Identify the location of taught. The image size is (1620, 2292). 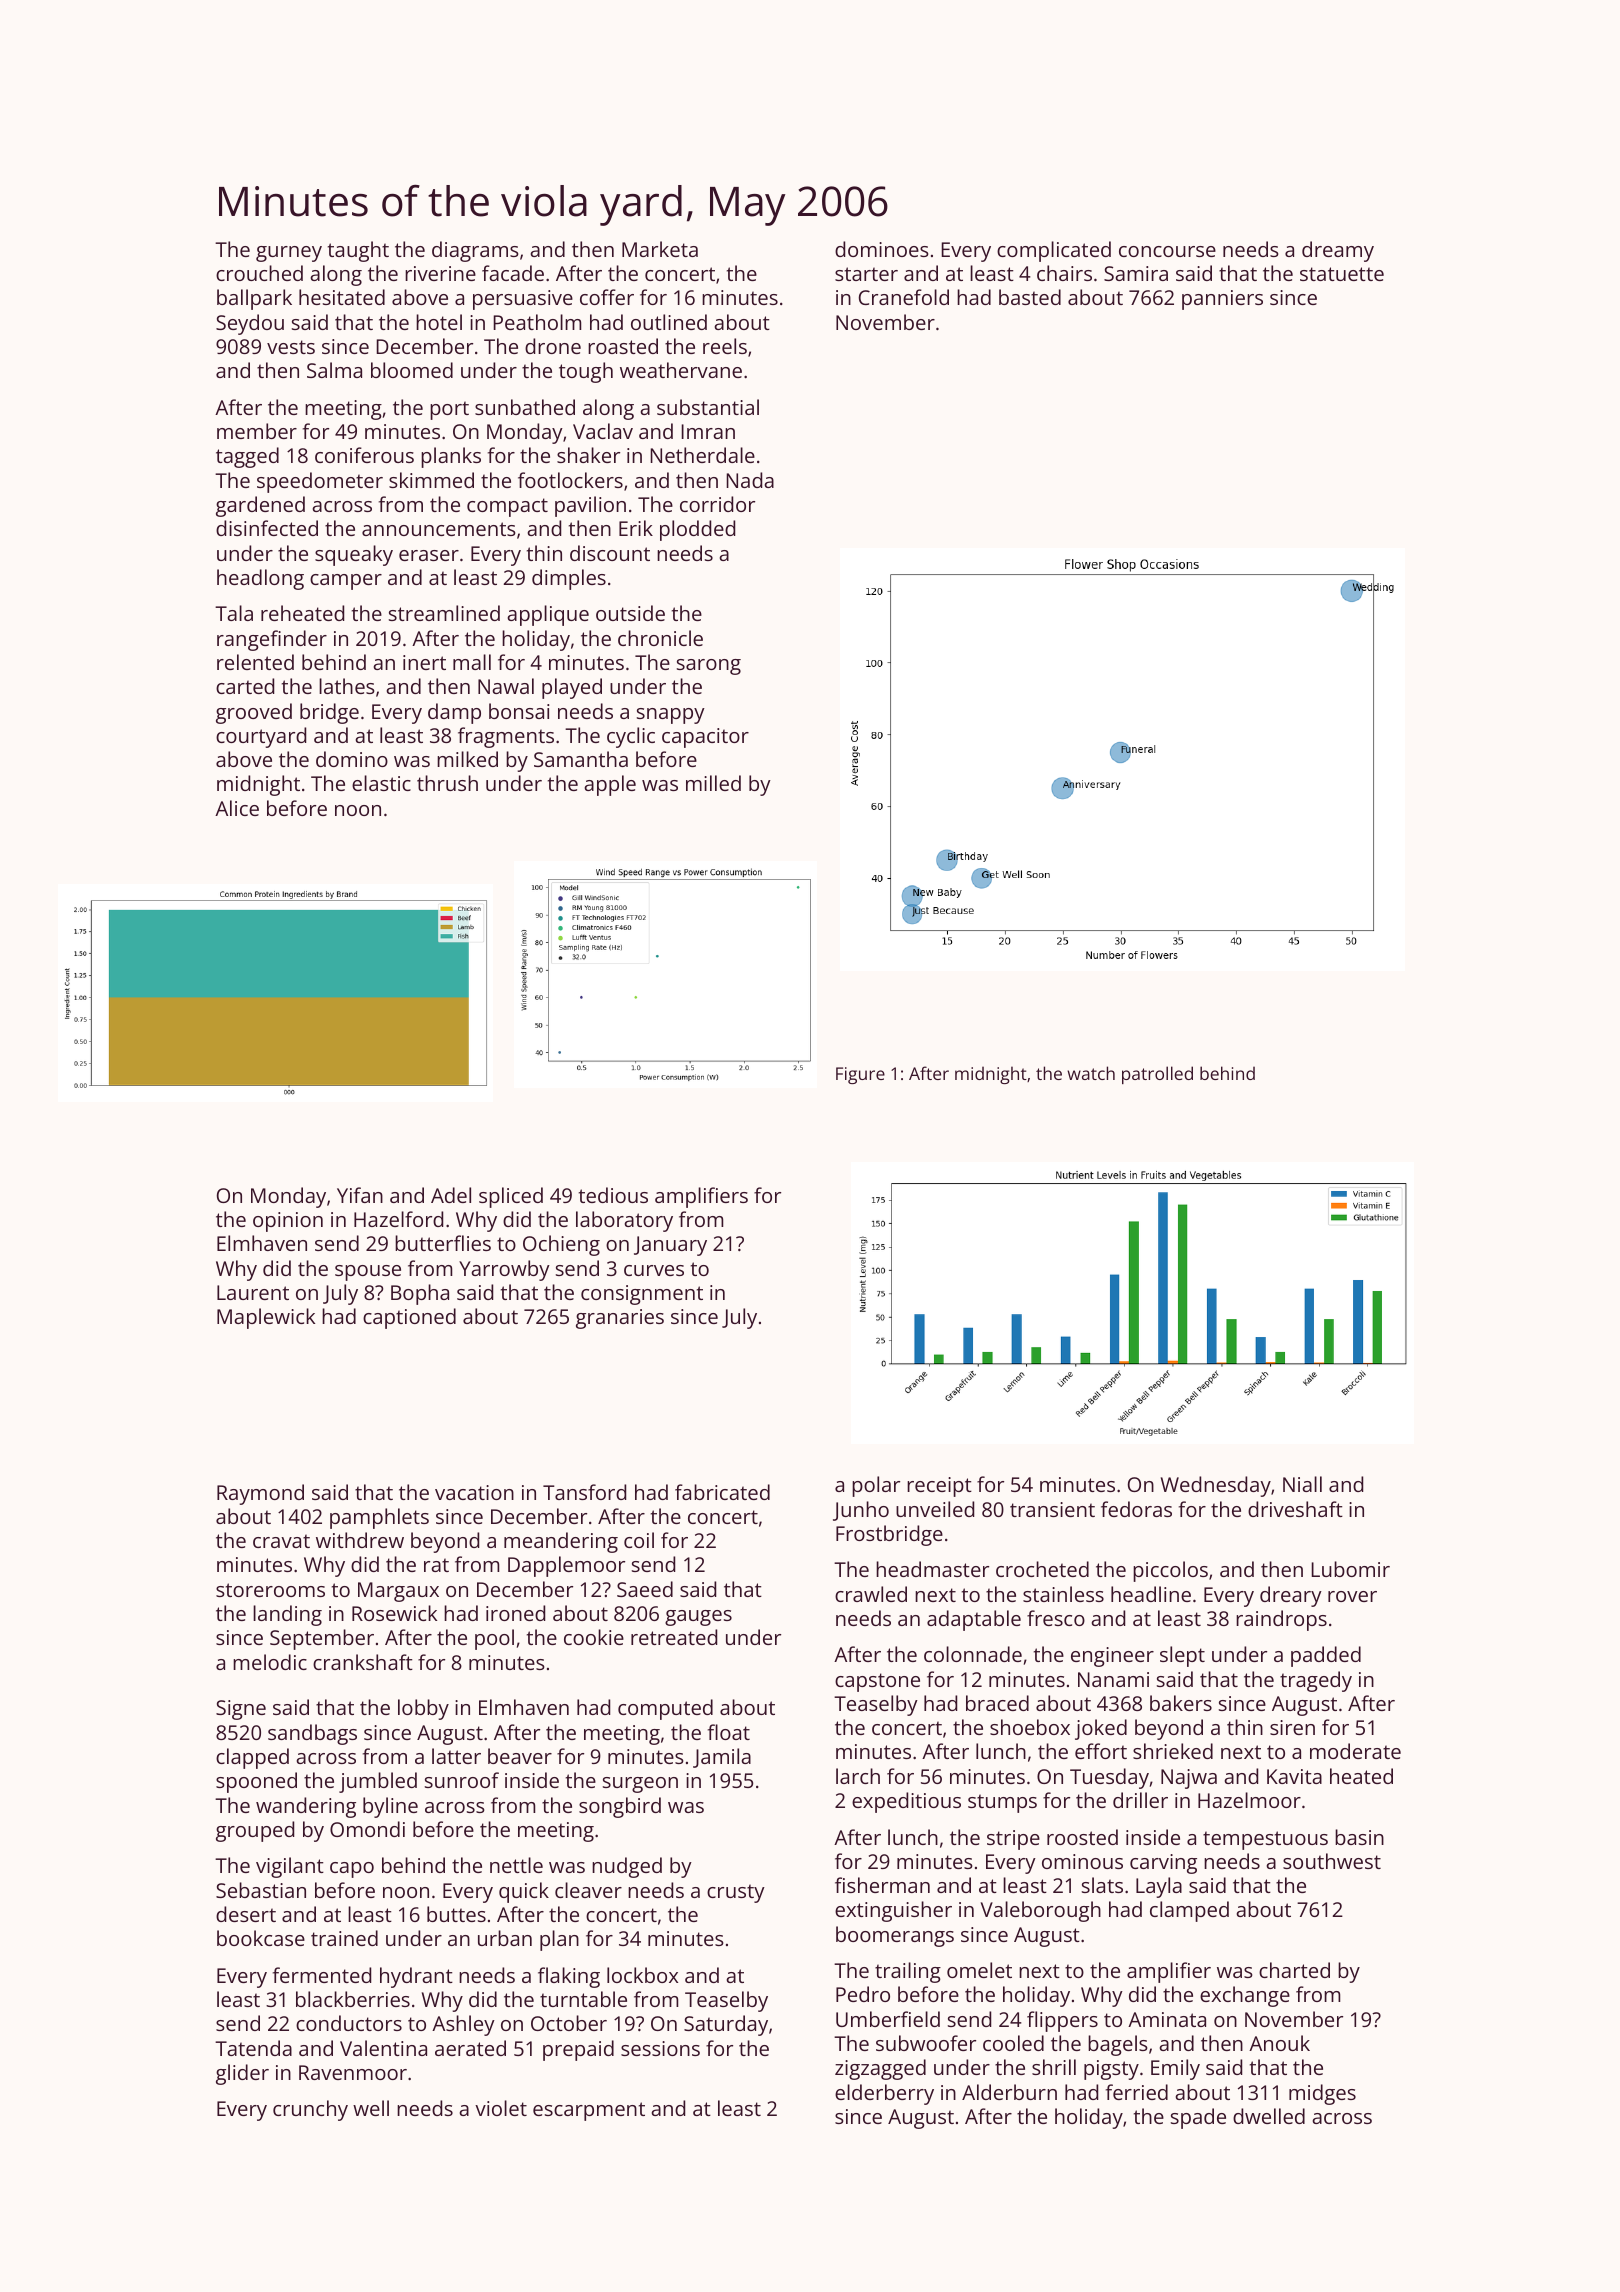
(358, 251).
